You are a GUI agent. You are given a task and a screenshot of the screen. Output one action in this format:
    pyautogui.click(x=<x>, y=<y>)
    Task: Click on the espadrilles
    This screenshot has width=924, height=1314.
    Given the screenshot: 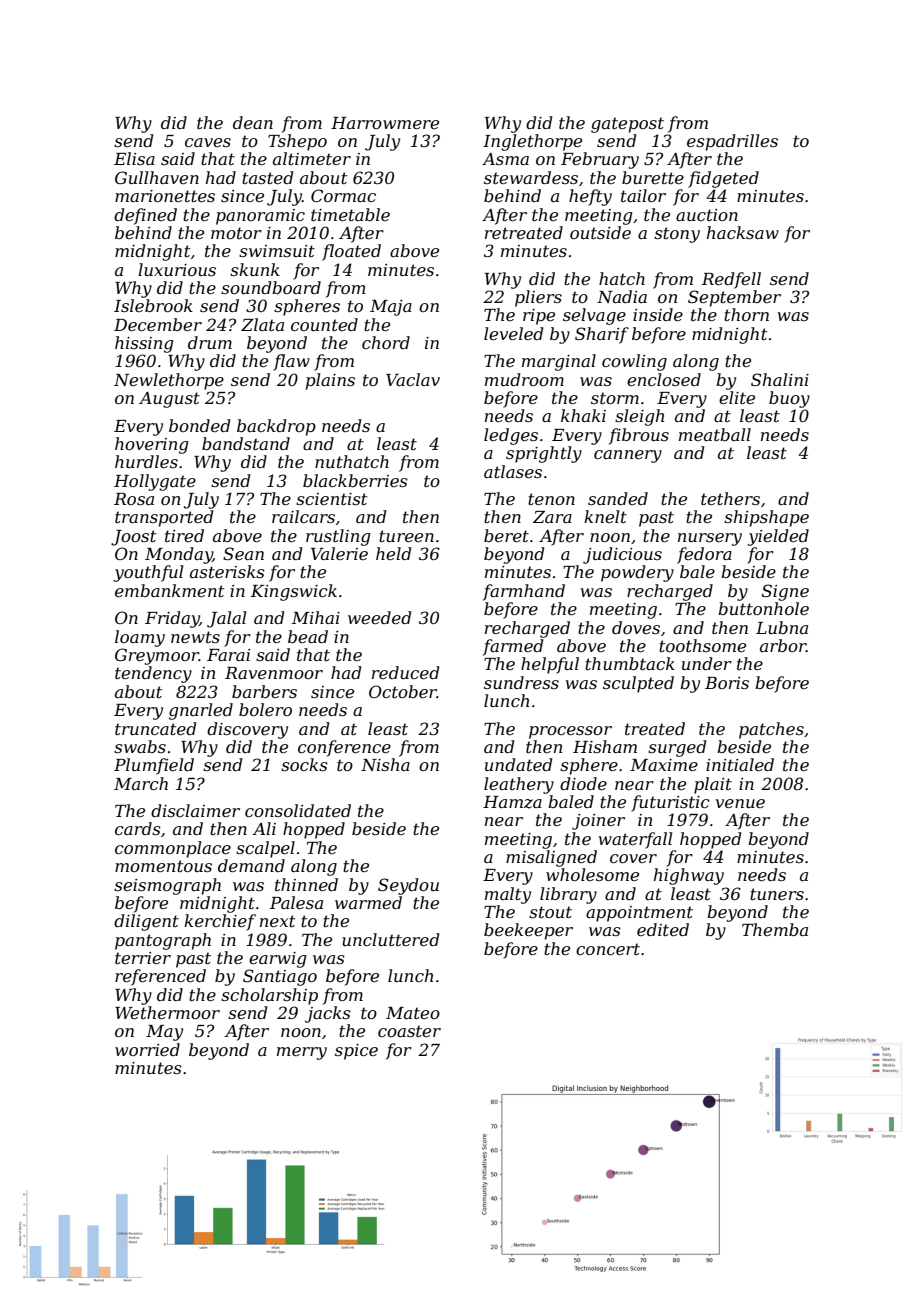 What is the action you would take?
    pyautogui.click(x=732, y=142)
